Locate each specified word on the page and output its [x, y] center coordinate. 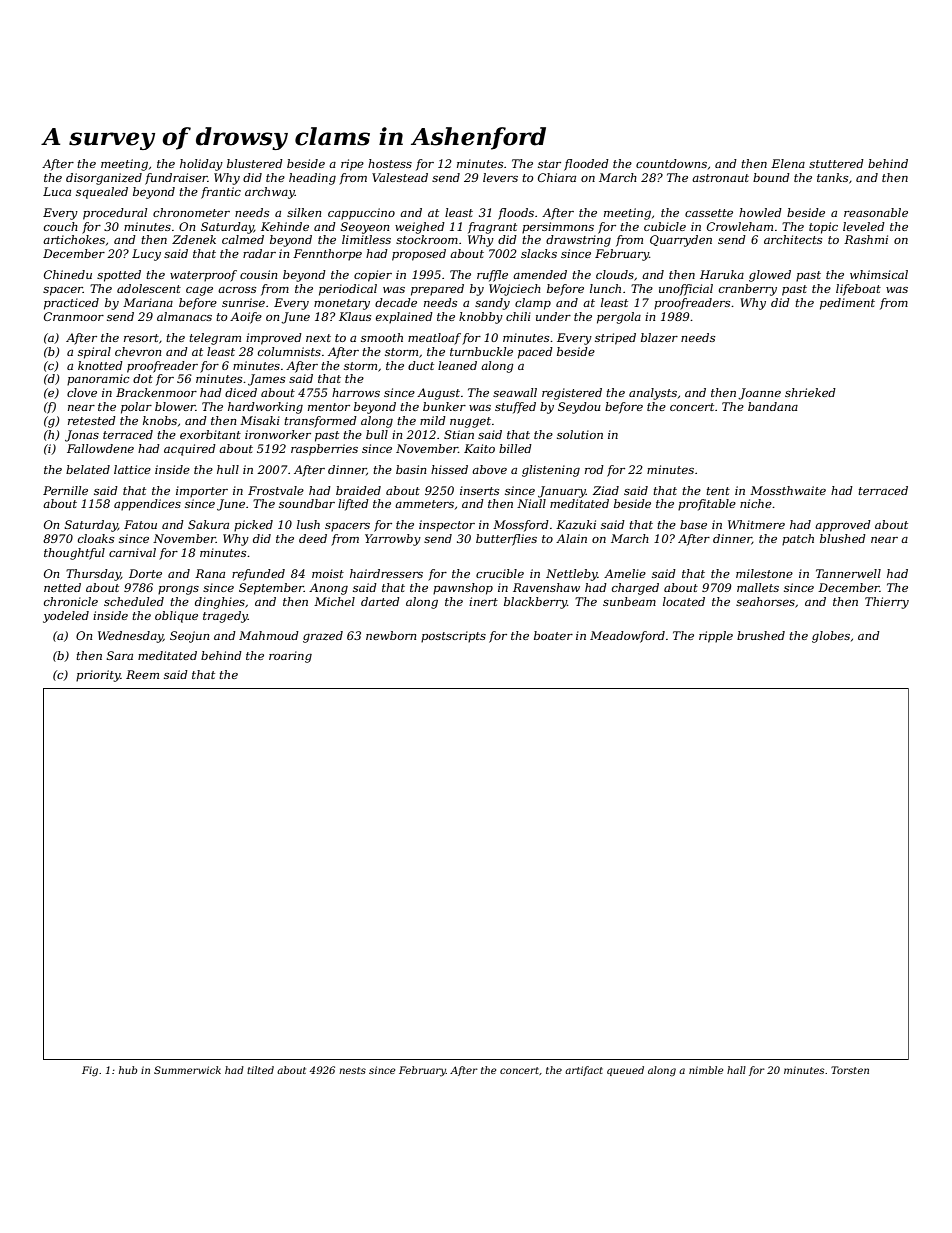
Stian [459, 434]
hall [736, 1070]
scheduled [134, 601]
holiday [201, 165]
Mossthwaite [788, 490]
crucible [500, 573]
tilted [260, 1070]
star [549, 164]
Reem [142, 674]
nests [352, 1070]
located [684, 601]
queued [625, 1071]
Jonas [82, 436]
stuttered [836, 163]
